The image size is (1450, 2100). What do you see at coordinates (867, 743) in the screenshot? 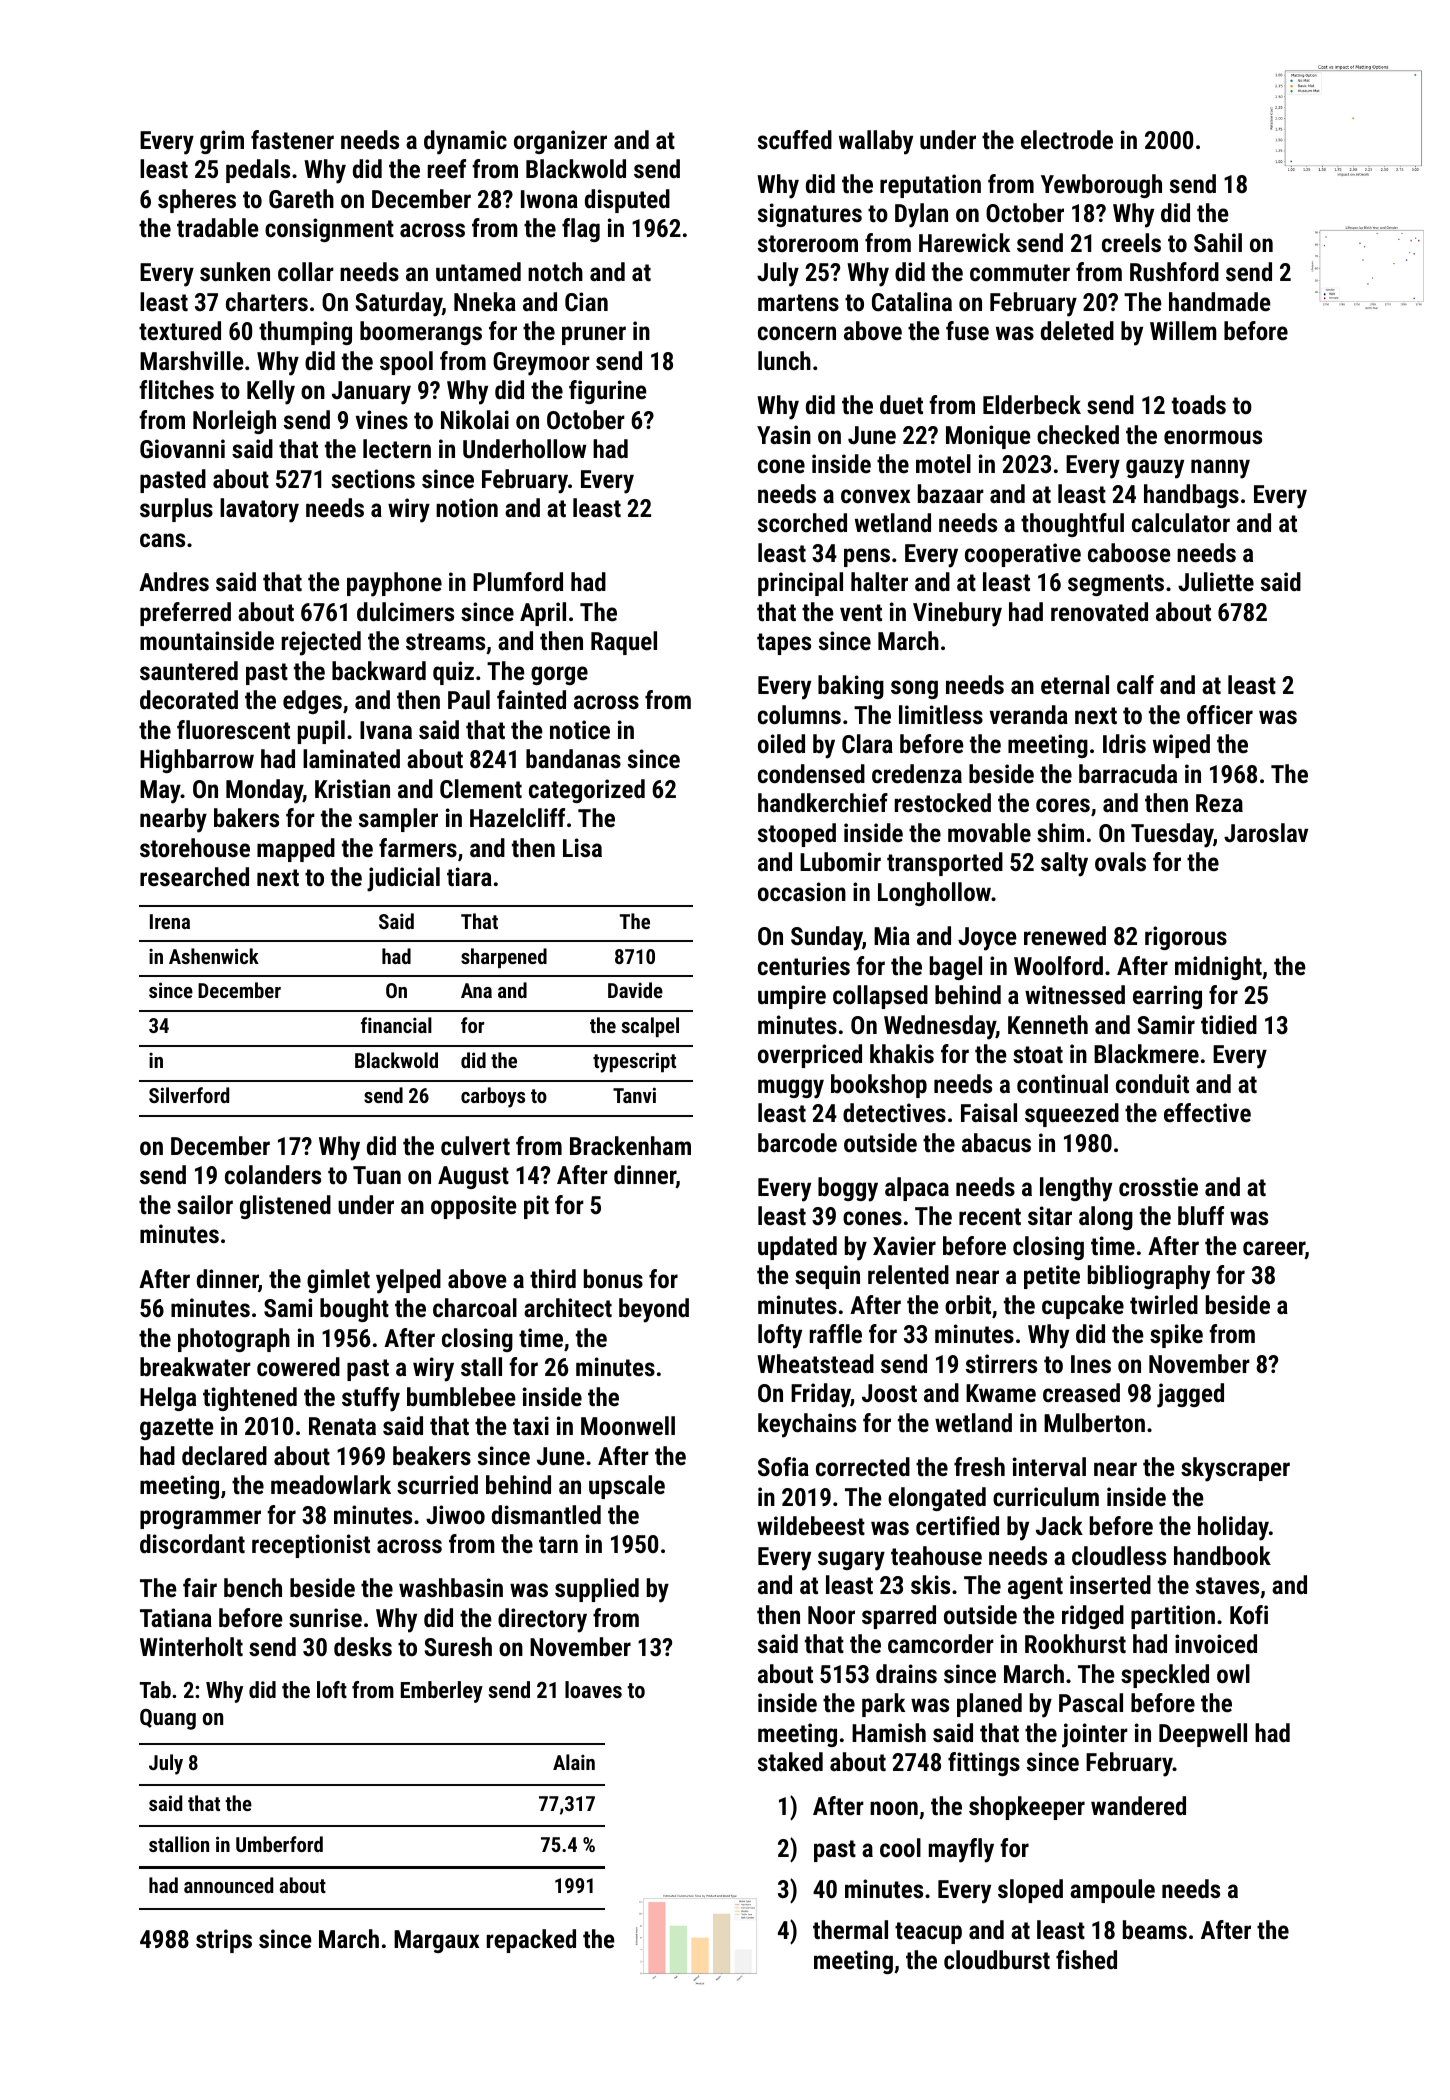
I see `Clara` at bounding box center [867, 743].
